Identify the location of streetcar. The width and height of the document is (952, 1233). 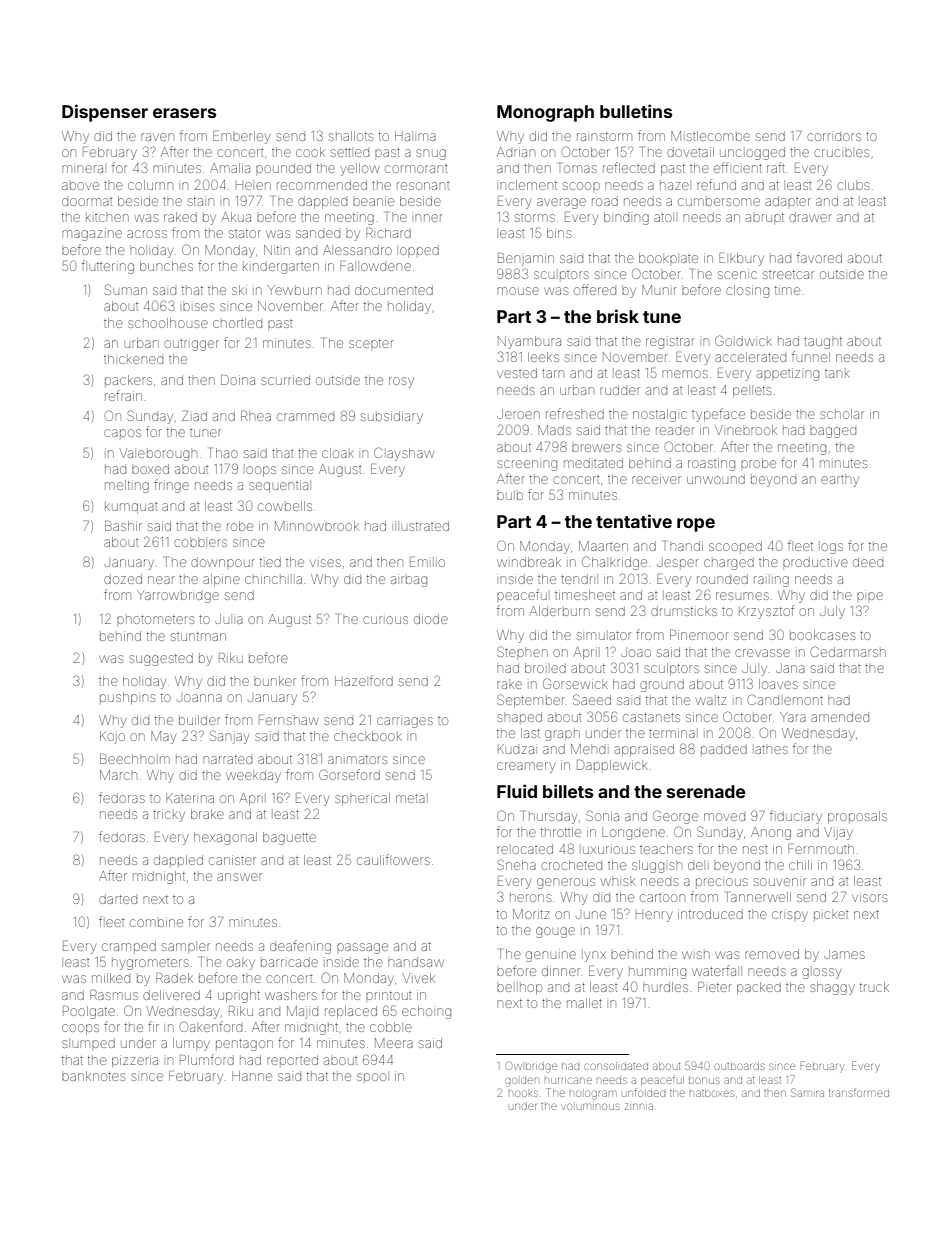
(788, 274).
